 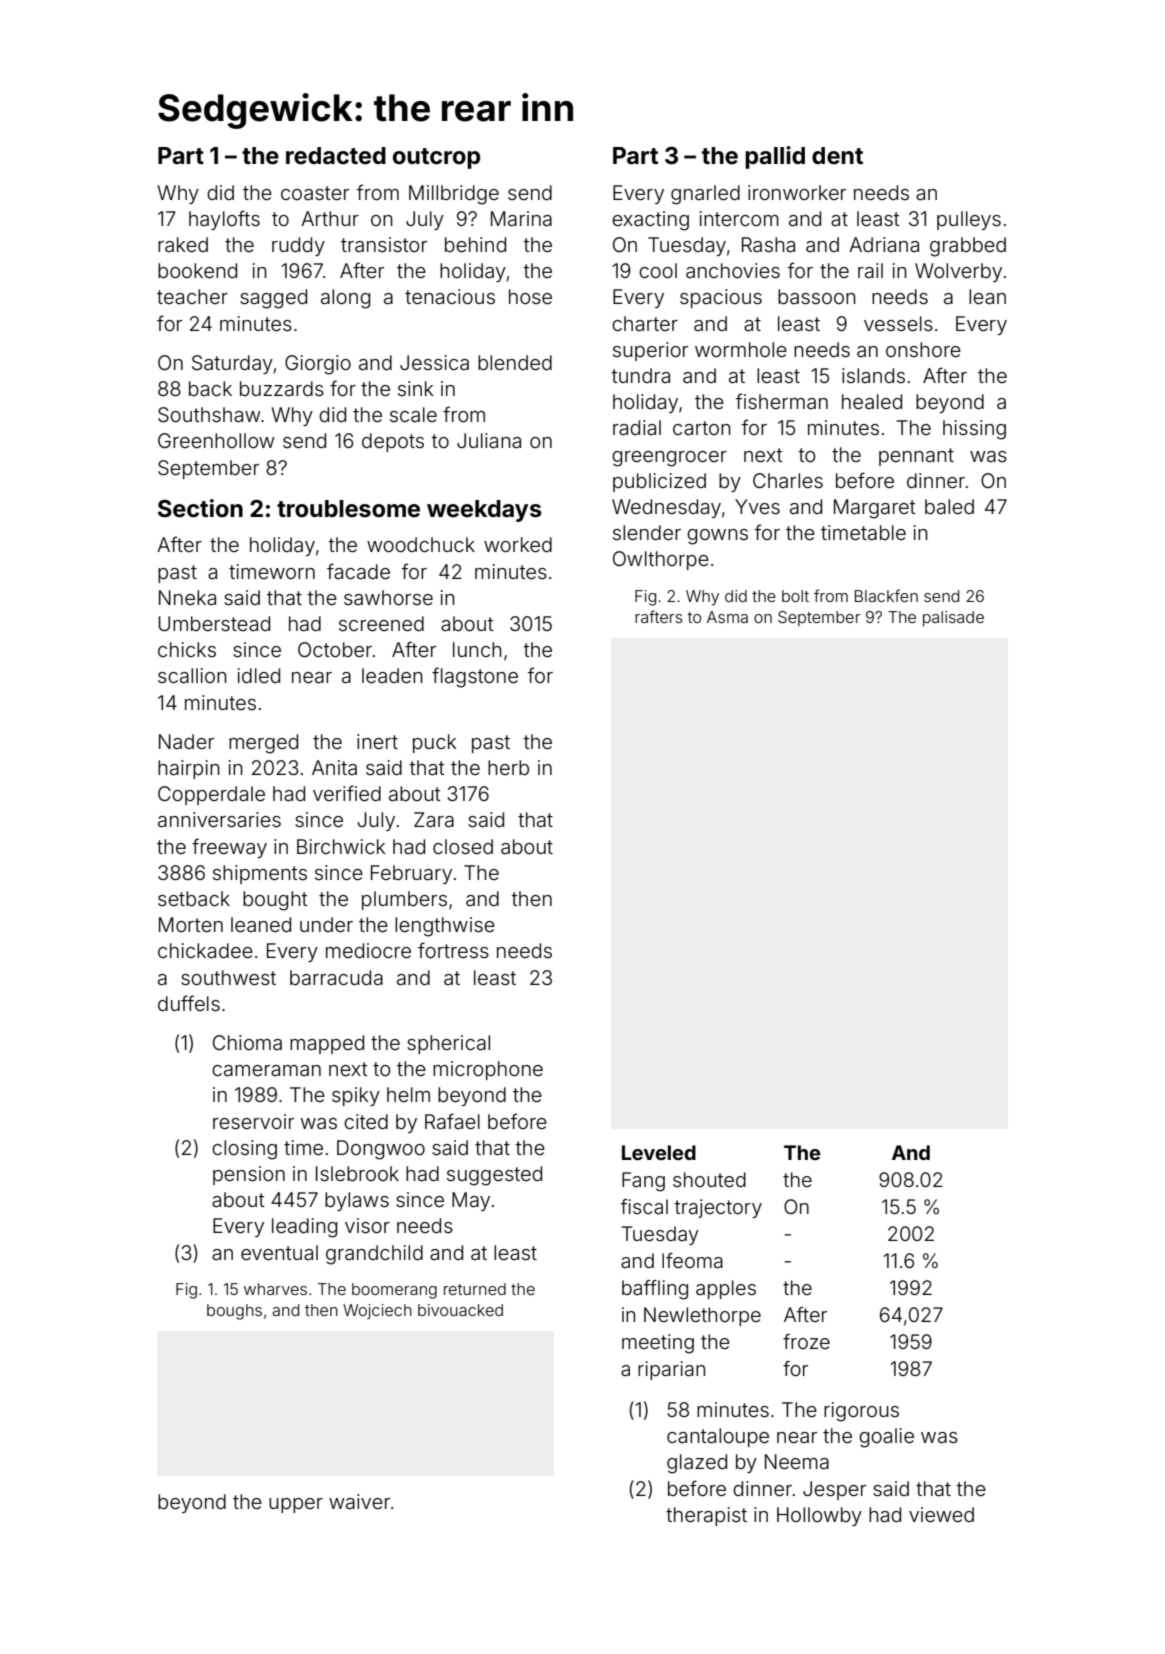 What do you see at coordinates (837, 156) in the document?
I see `dent` at bounding box center [837, 156].
